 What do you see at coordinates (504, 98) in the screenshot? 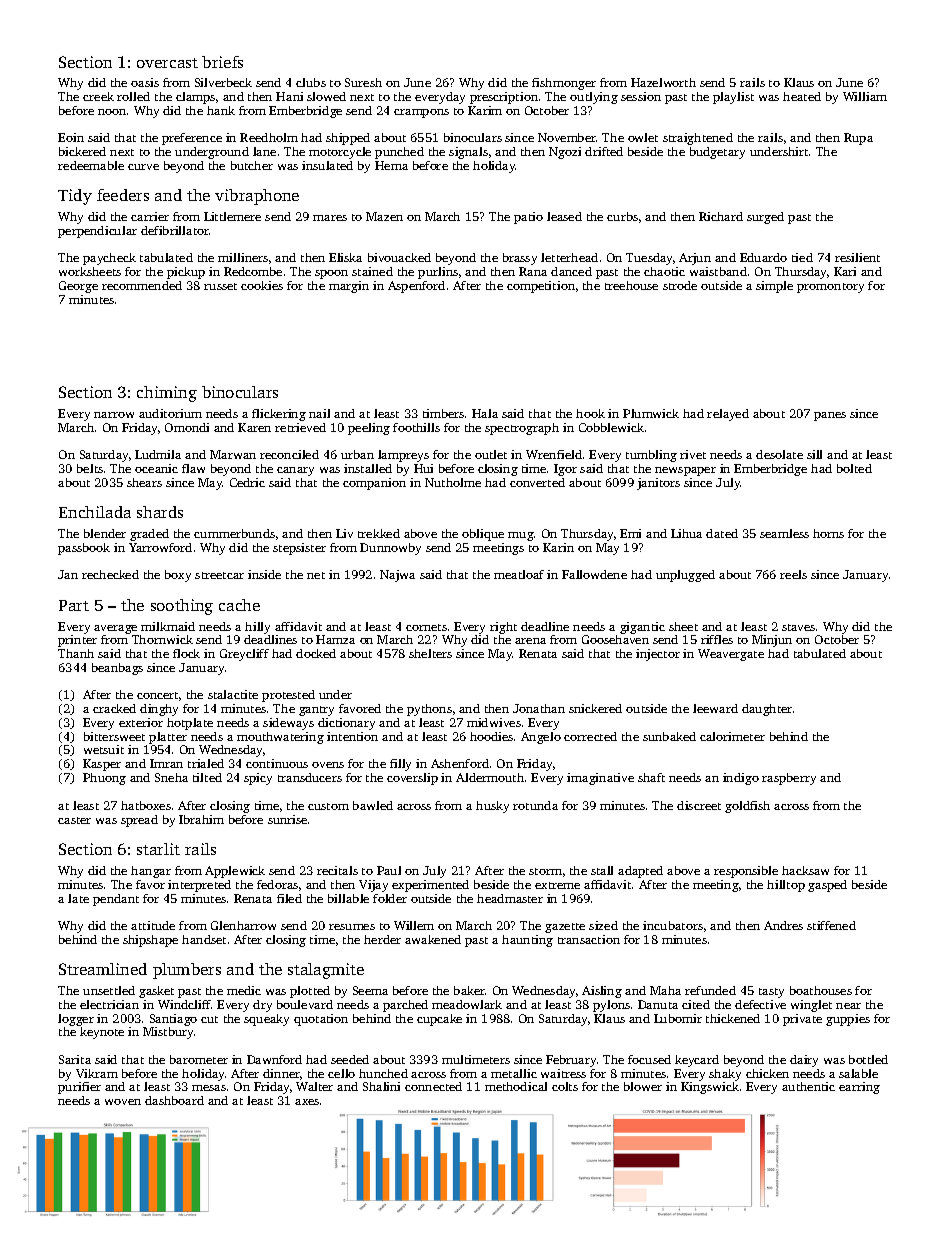
I see `prescription` at bounding box center [504, 98].
